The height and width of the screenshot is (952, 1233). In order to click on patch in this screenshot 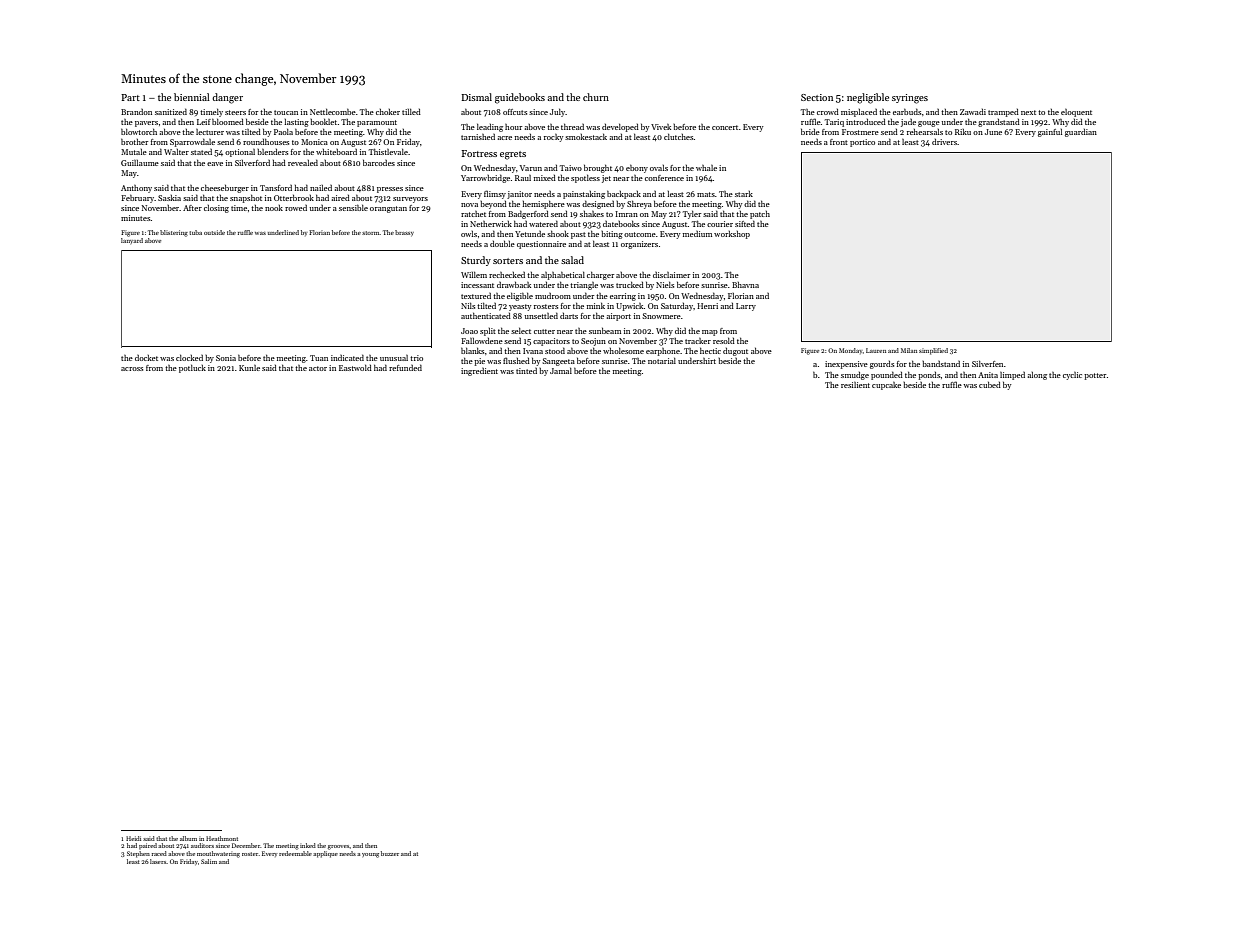, I will do `click(760, 215)`.
